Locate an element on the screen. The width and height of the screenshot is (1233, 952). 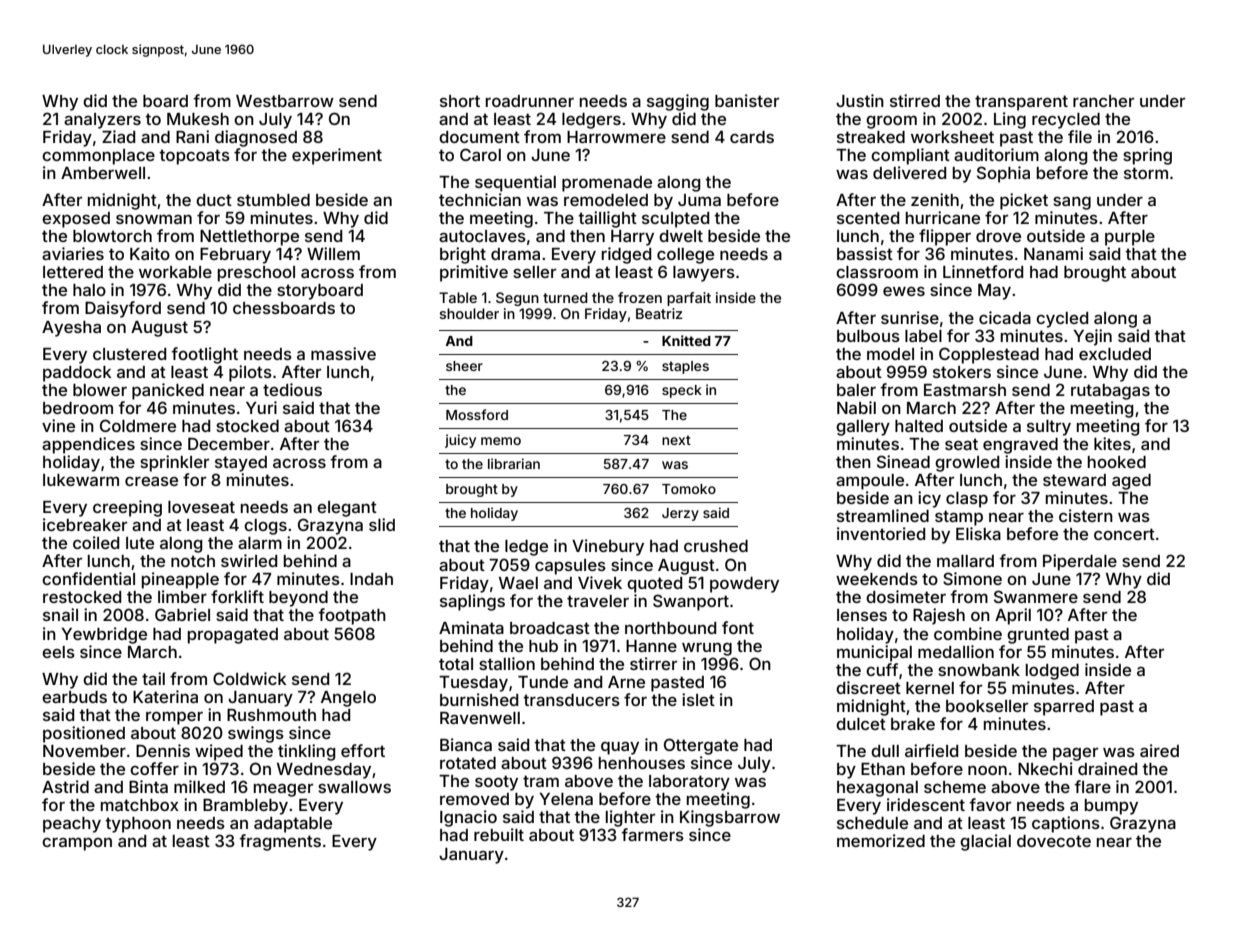
font is located at coordinates (738, 627).
